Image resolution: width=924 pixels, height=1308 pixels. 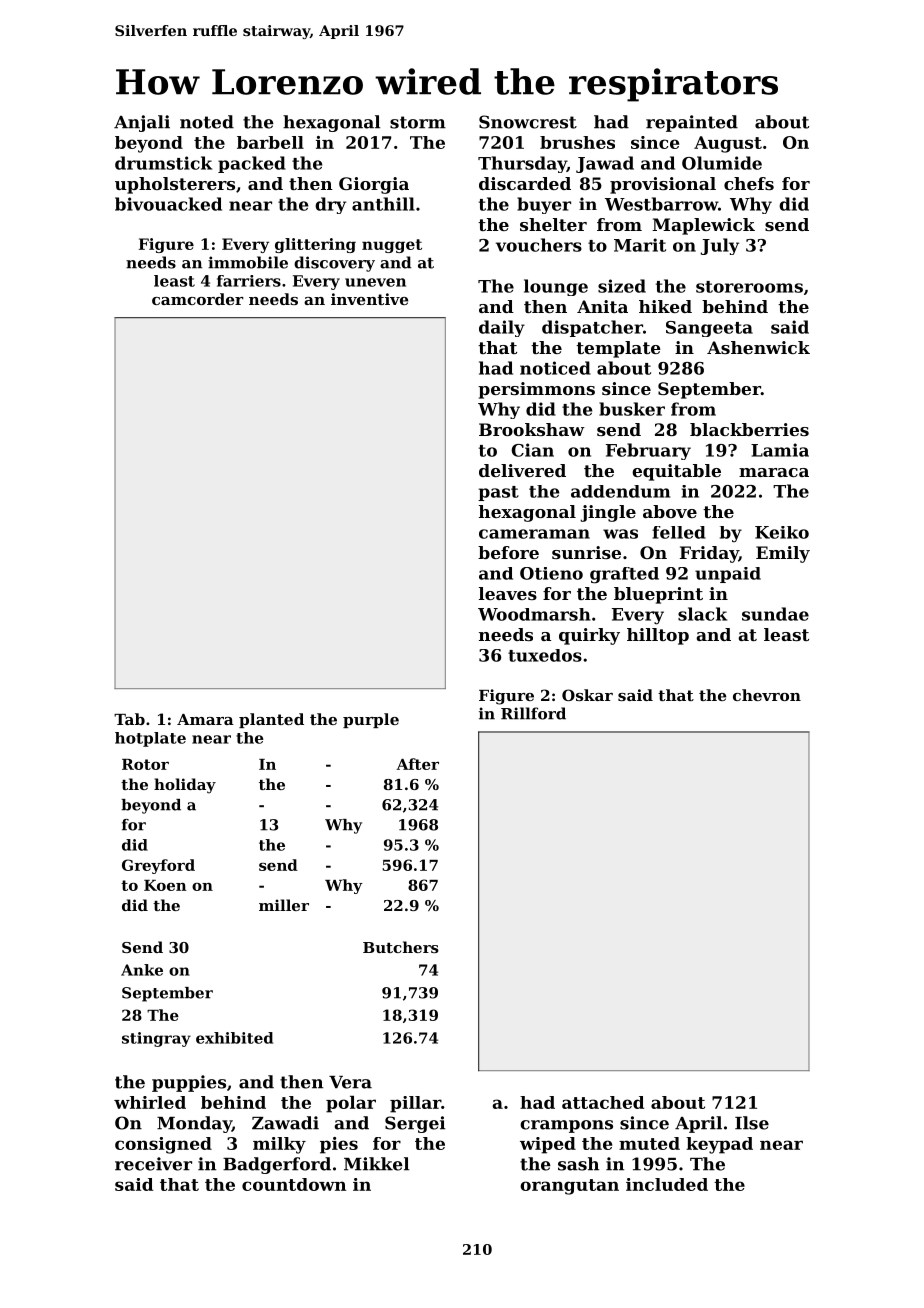 What do you see at coordinates (369, 299) in the page?
I see `inventive` at bounding box center [369, 299].
